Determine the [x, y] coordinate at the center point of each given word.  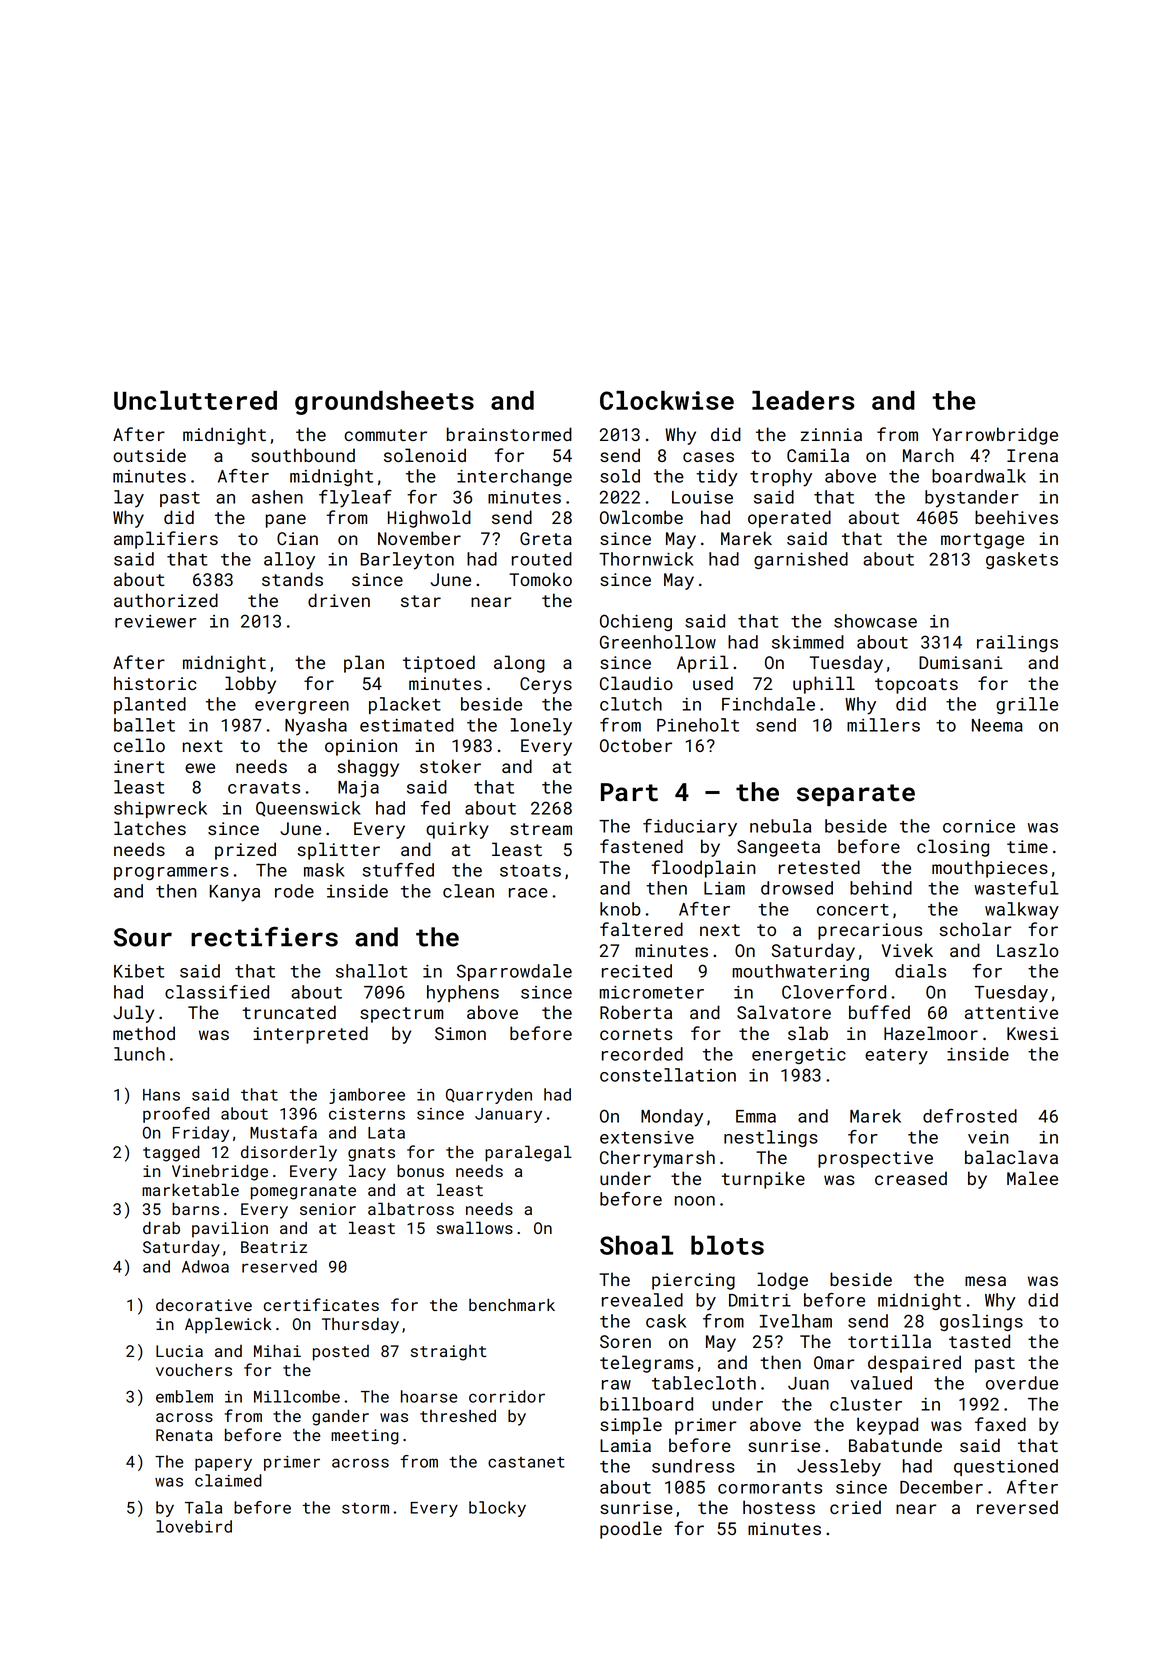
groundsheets [384, 403]
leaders [803, 400]
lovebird [194, 1526]
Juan [808, 1383]
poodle [631, 1530]
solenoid [425, 455]
